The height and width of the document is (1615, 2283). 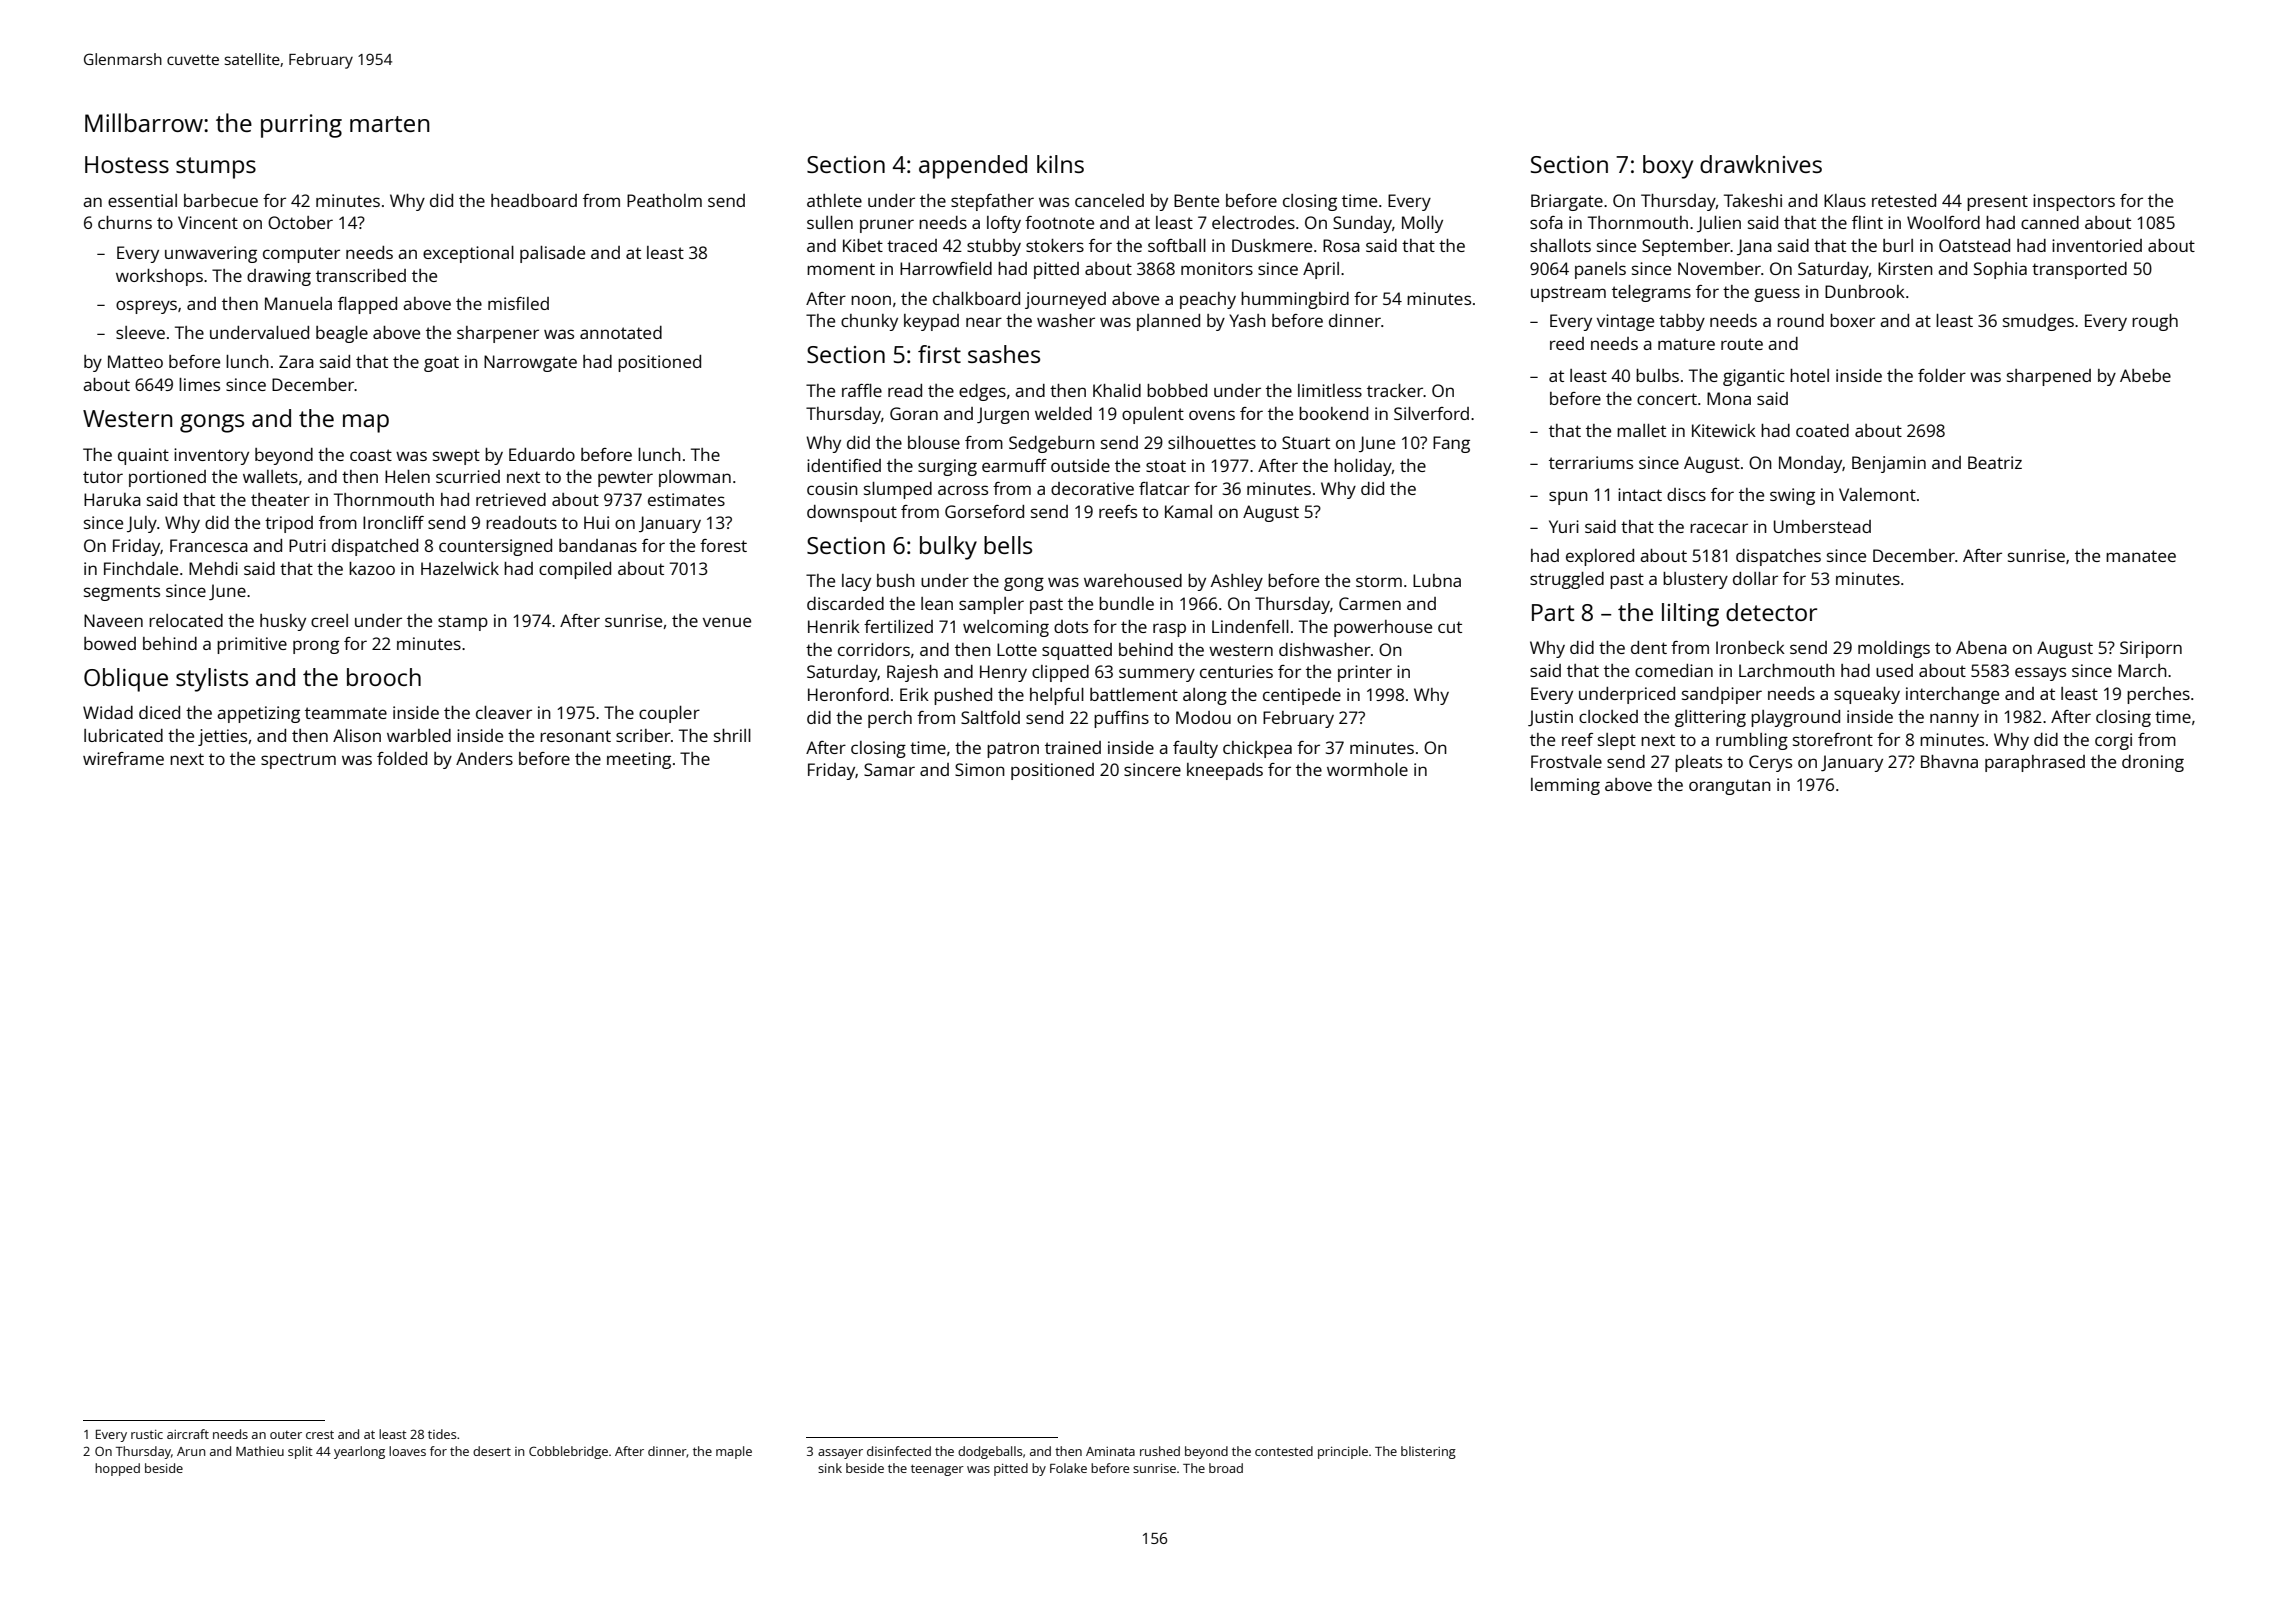 What do you see at coordinates (492, 1451) in the document?
I see `desert` at bounding box center [492, 1451].
